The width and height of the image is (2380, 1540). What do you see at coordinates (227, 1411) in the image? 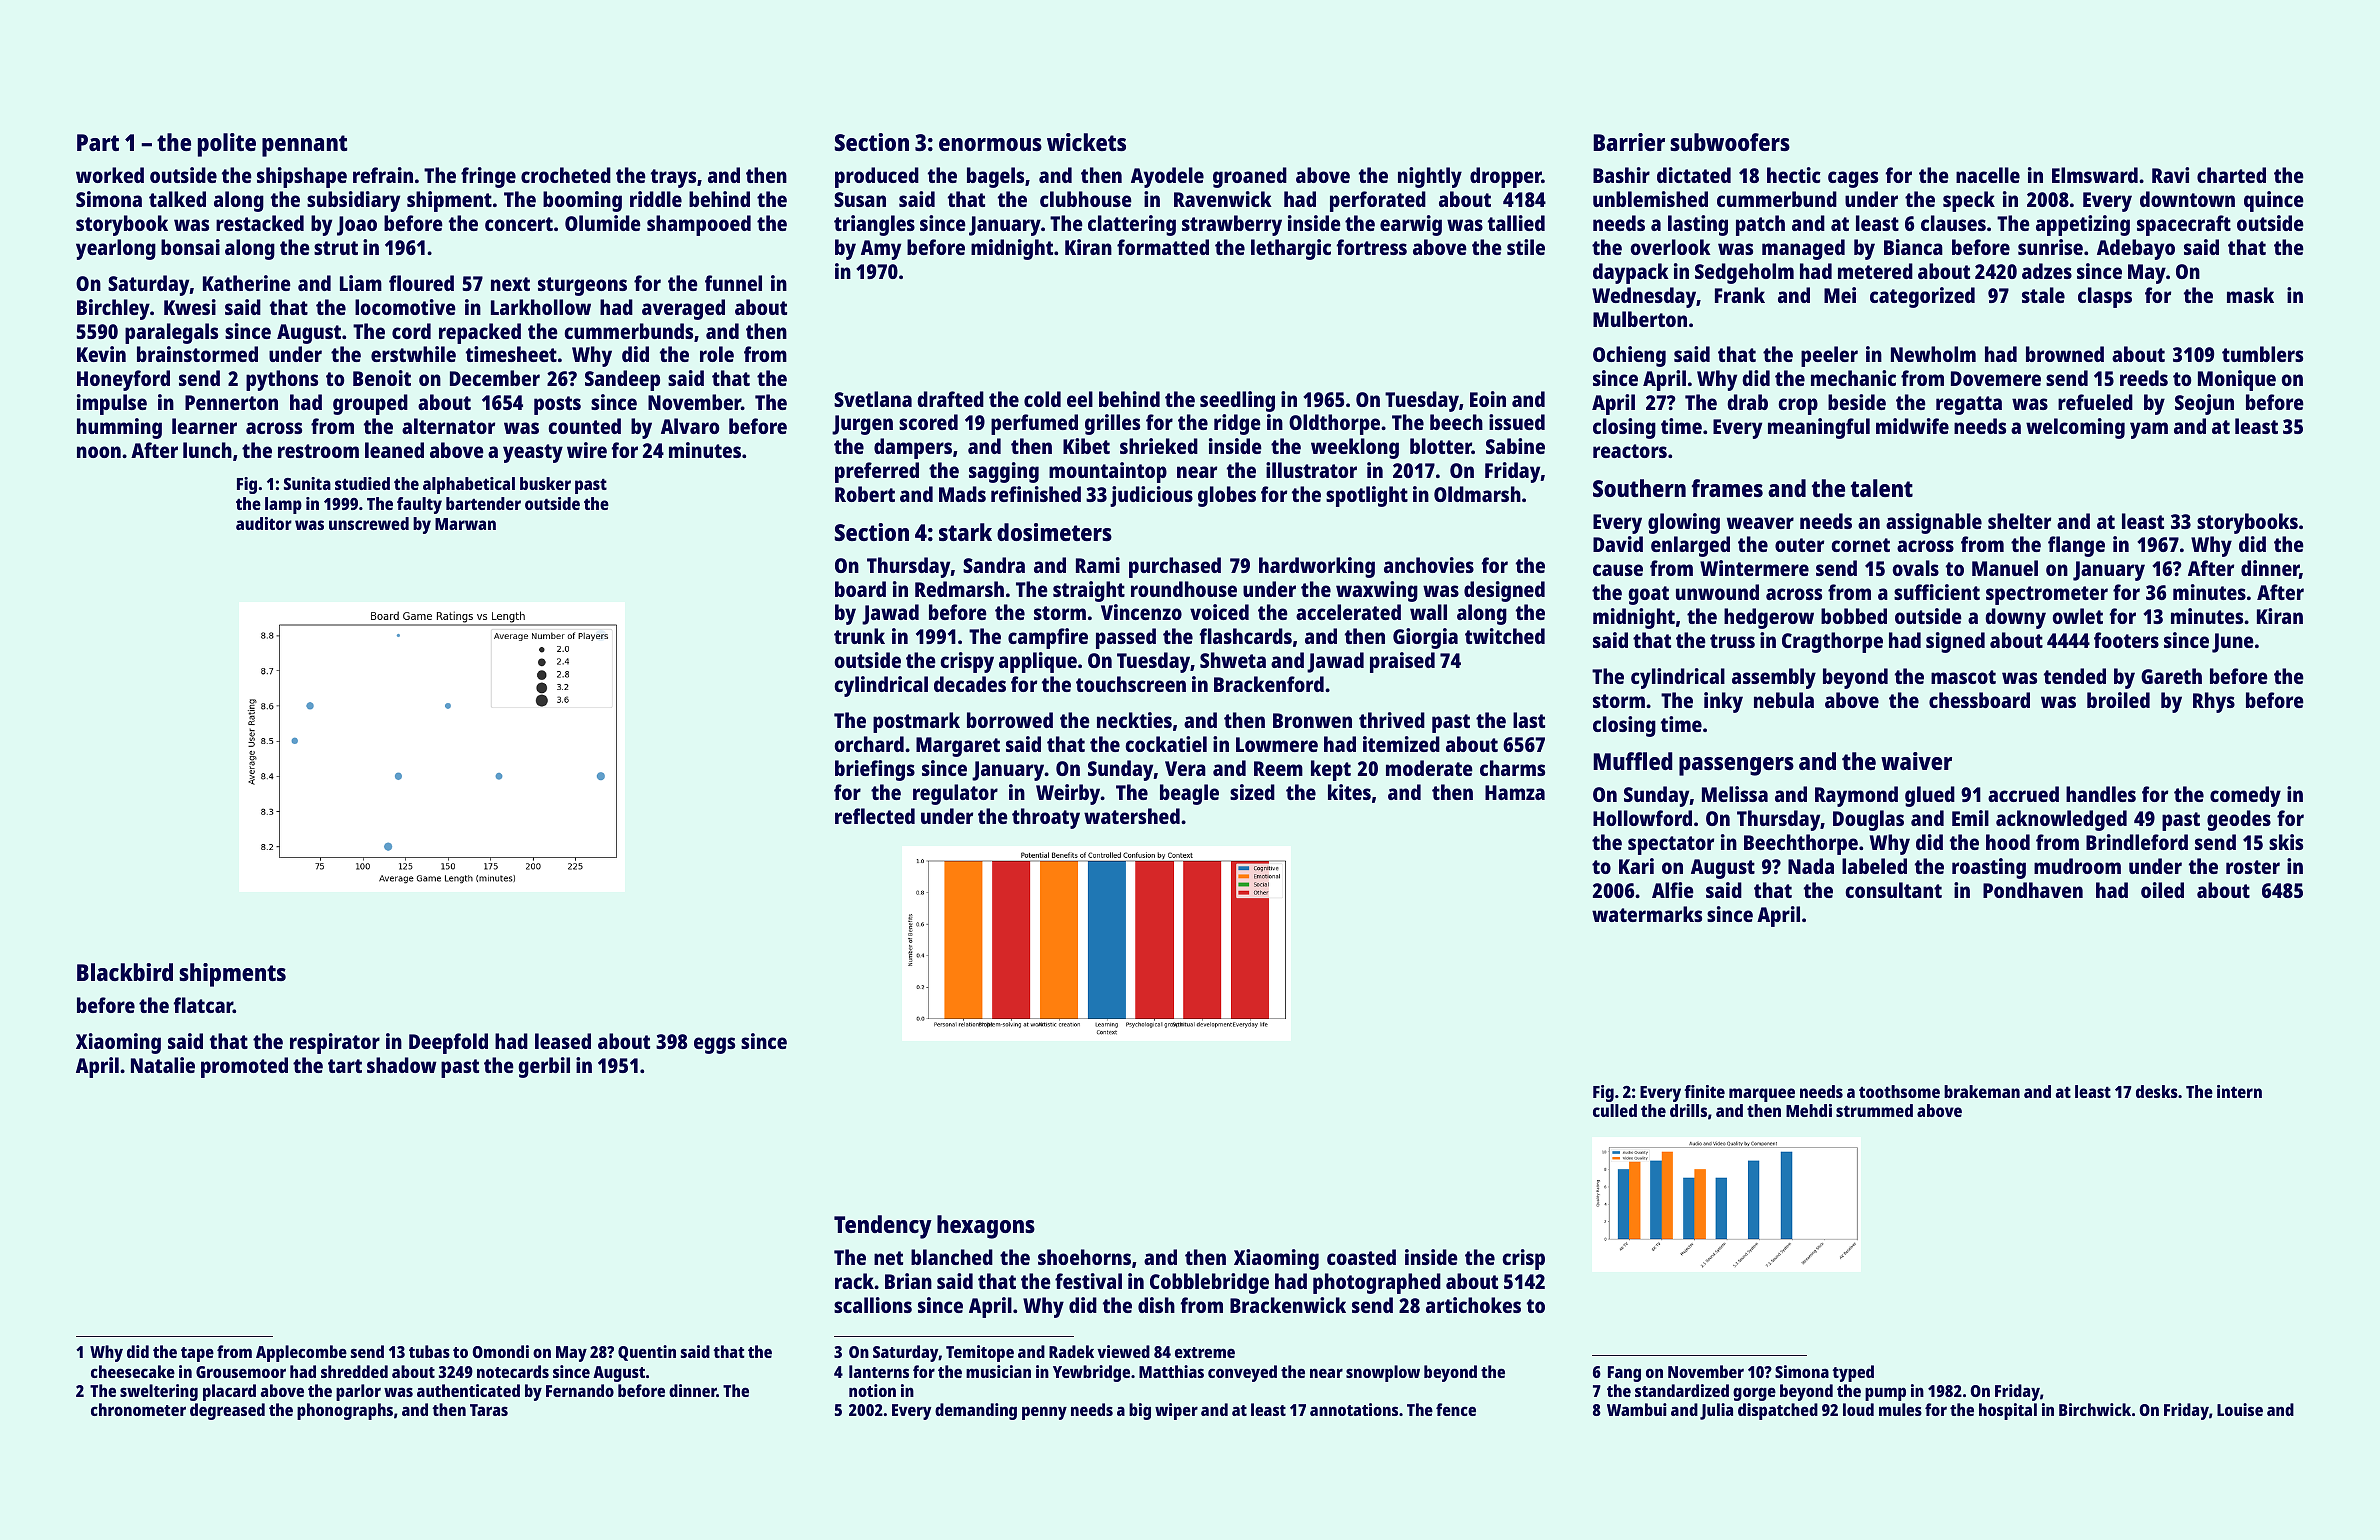
I see `degreased` at bounding box center [227, 1411].
